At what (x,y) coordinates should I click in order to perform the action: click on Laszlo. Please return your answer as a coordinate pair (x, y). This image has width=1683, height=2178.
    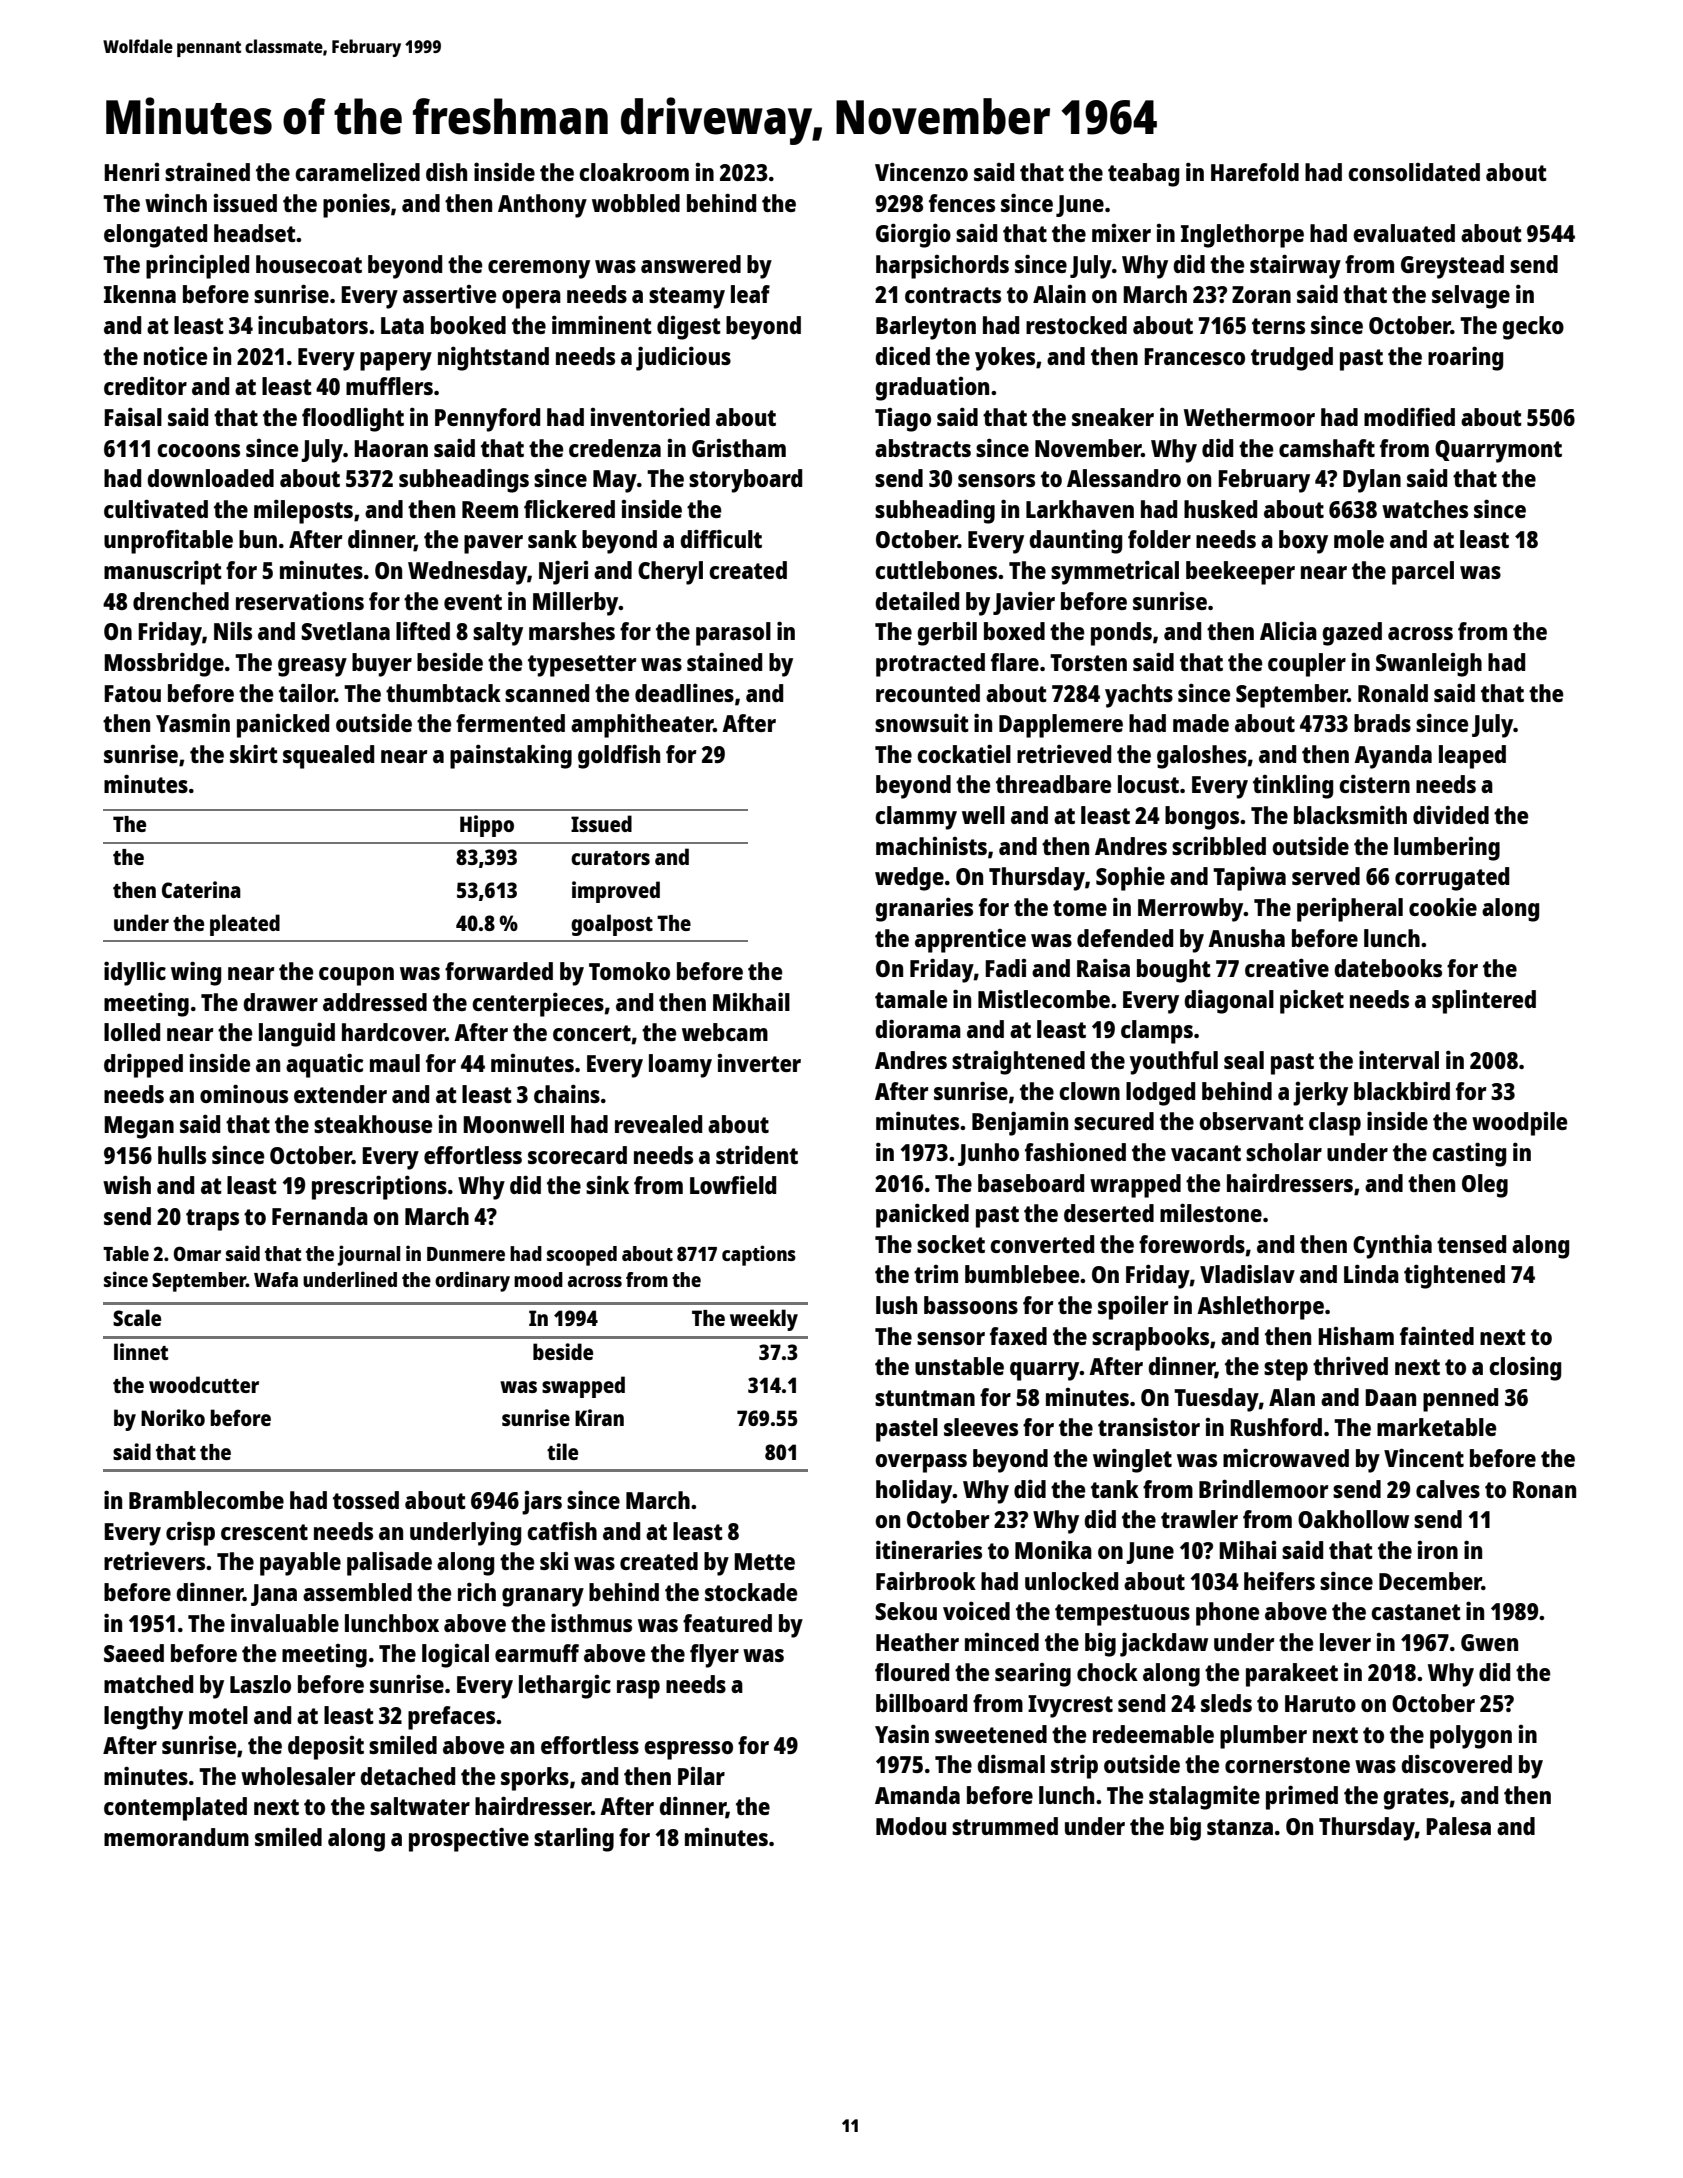
    Looking at the image, I should click on (260, 1684).
